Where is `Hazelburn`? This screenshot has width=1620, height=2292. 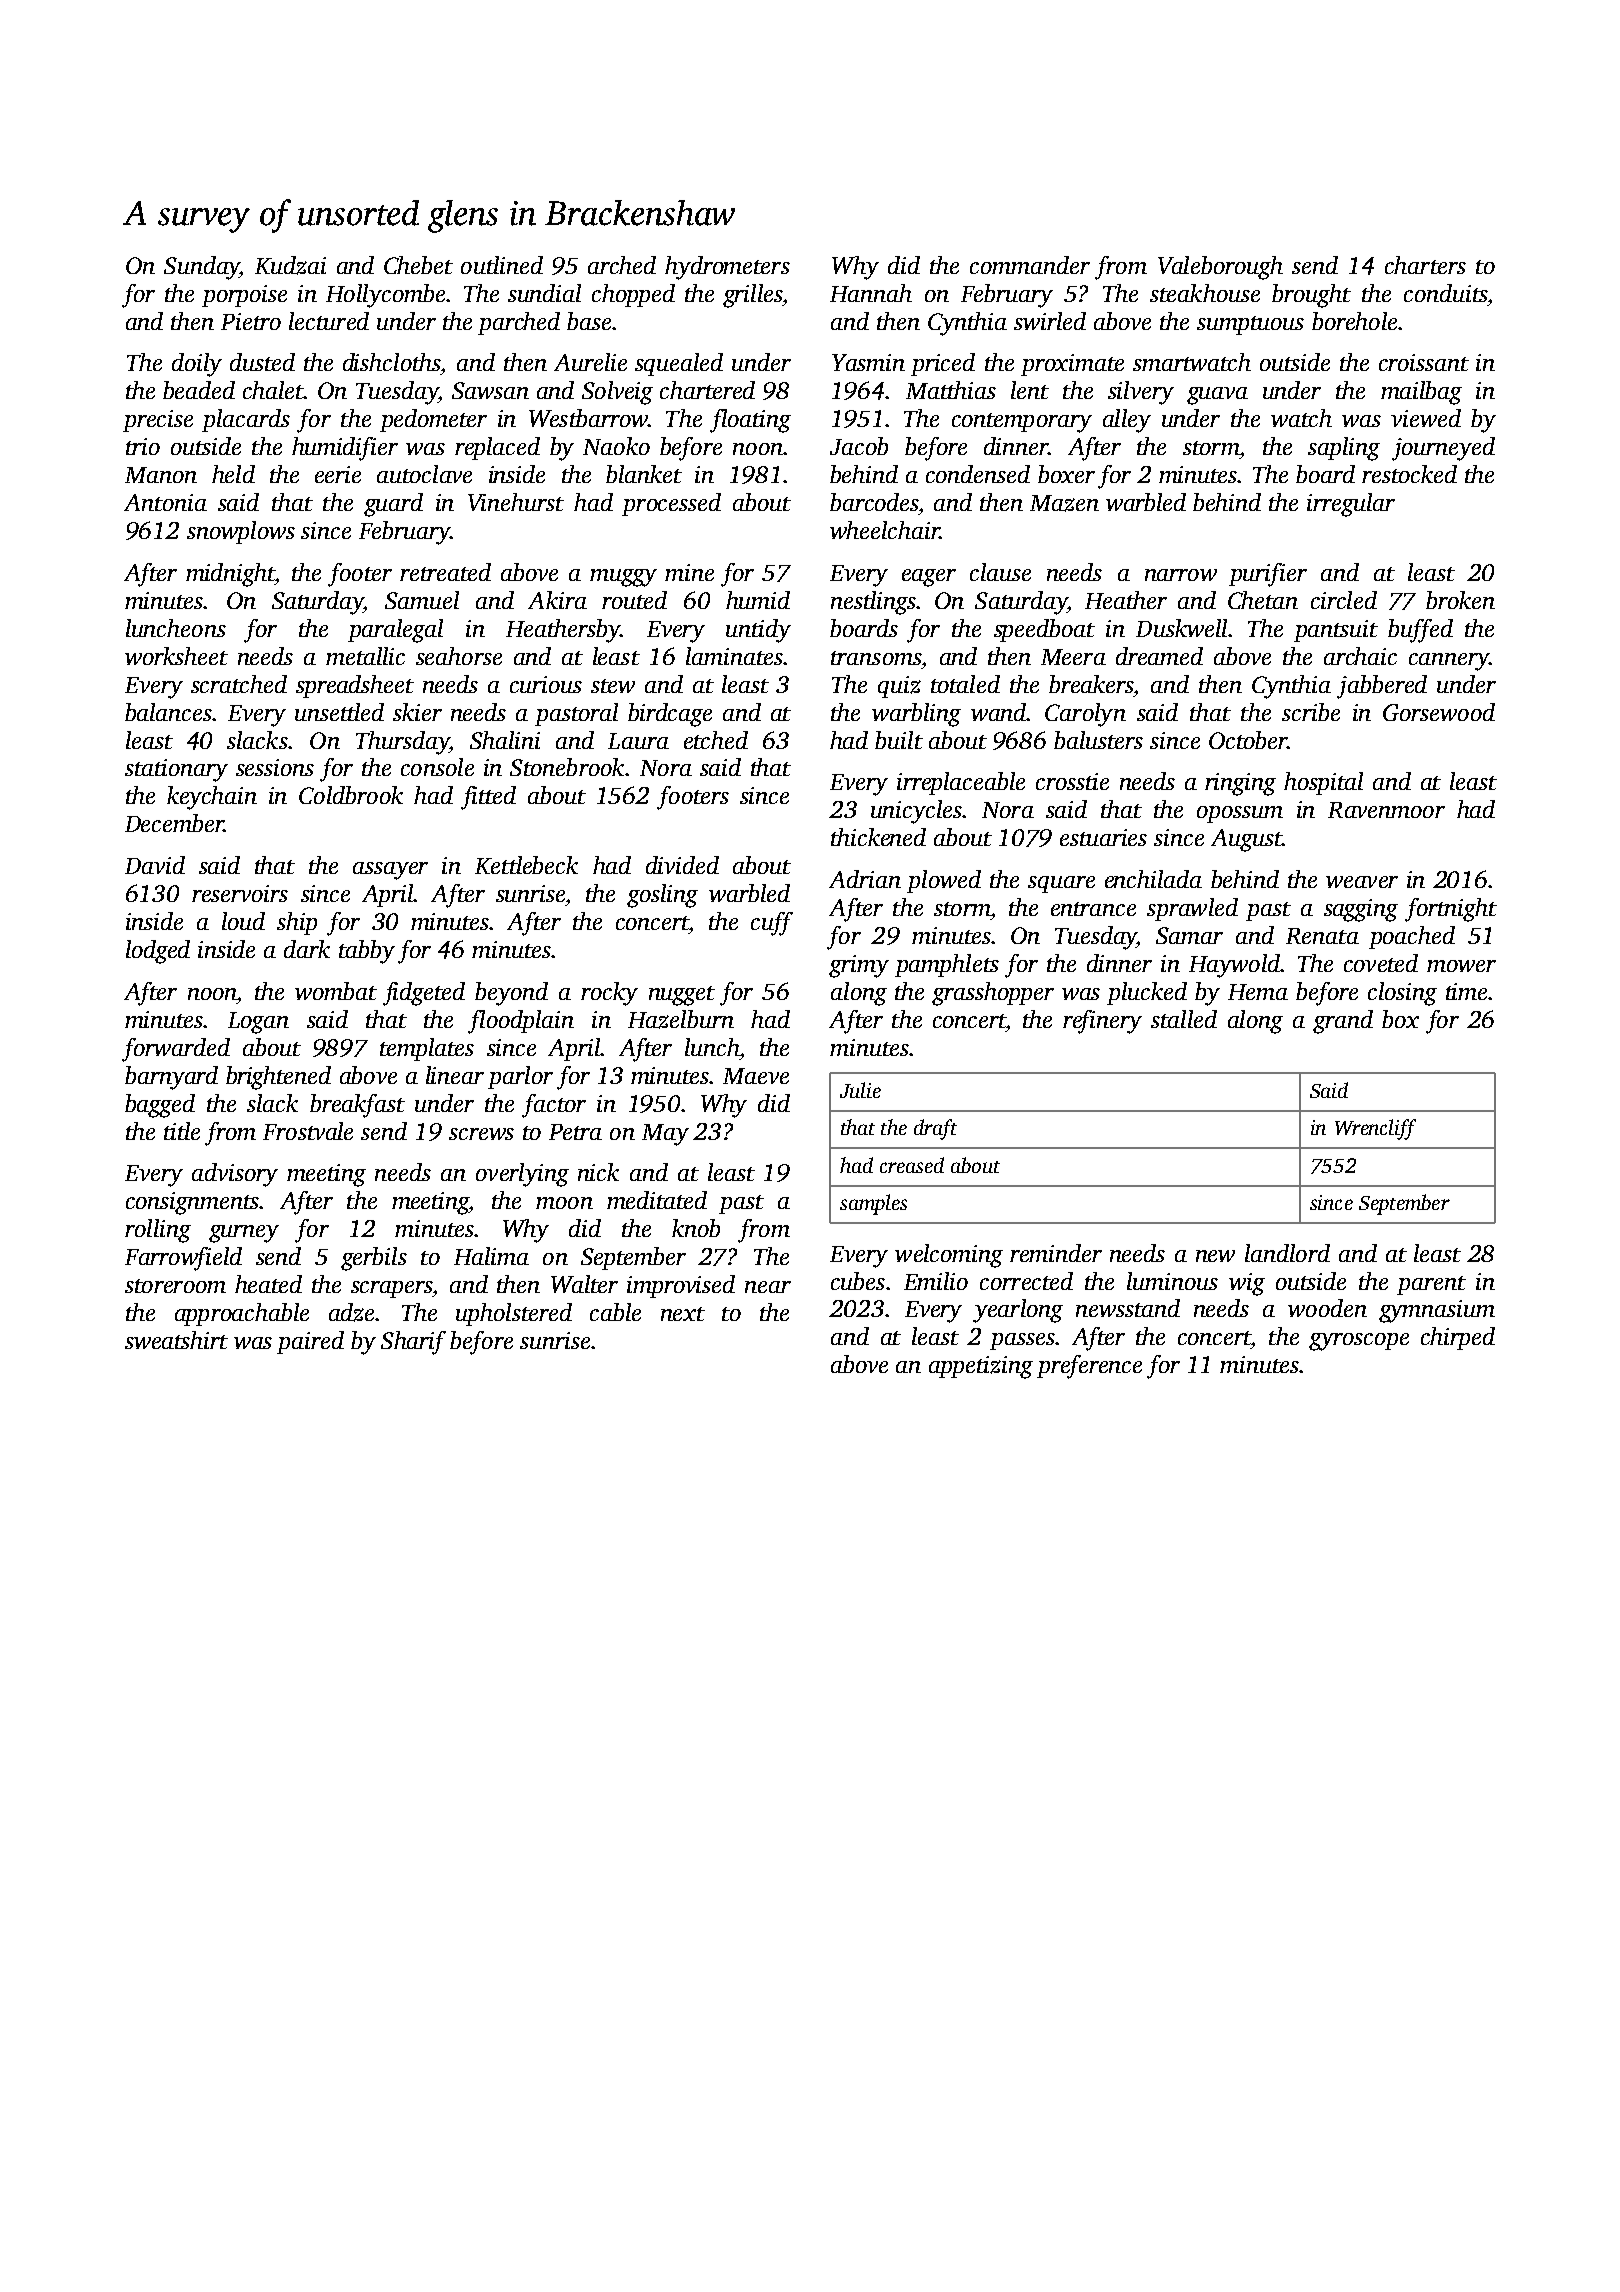
Hazelburn is located at coordinates (681, 1019).
